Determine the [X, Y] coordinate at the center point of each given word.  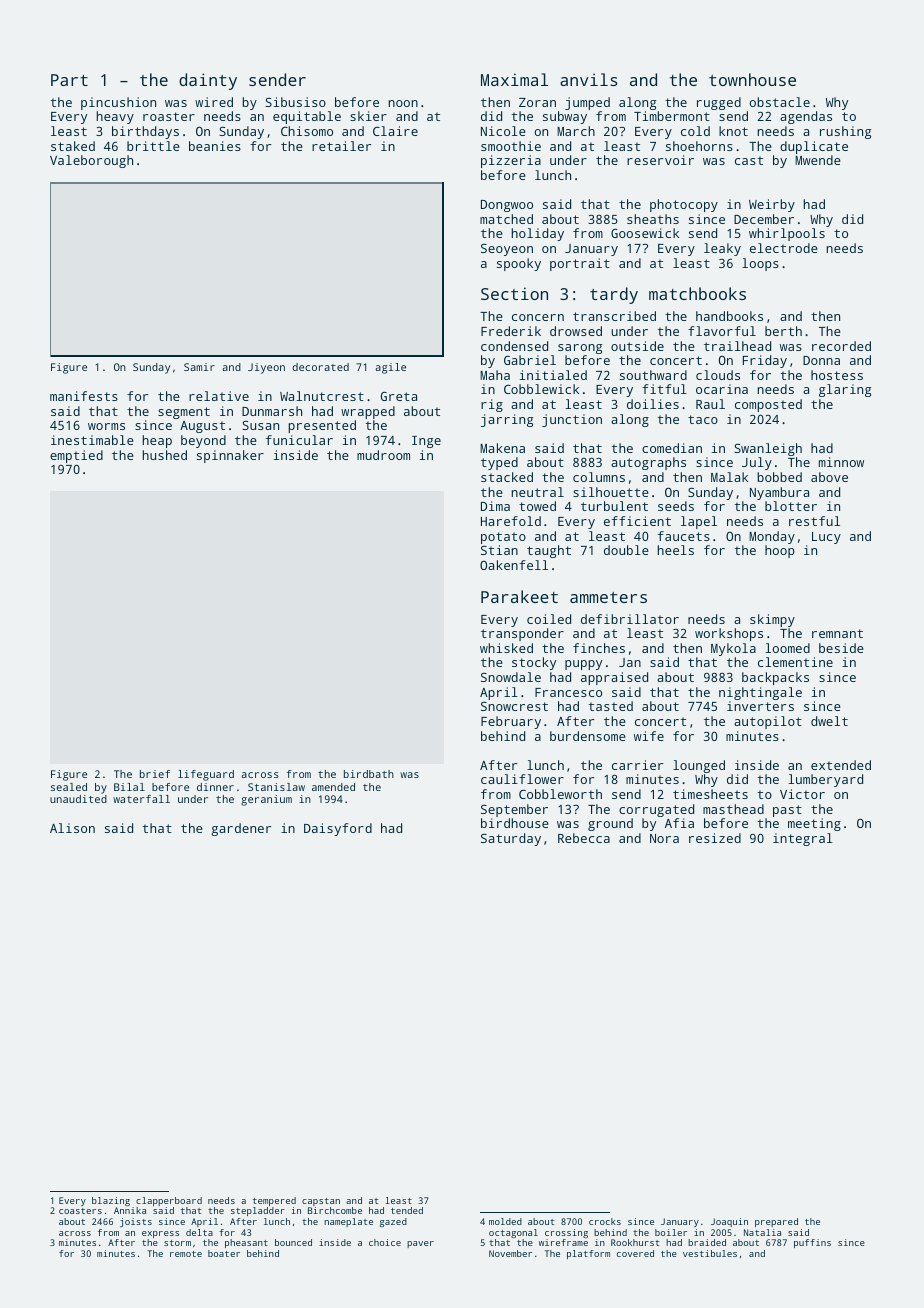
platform [588, 1254]
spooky [519, 264]
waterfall [141, 799]
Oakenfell [514, 565]
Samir [199, 367]
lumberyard [825, 780]
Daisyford [338, 829]
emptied [76, 456]
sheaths [653, 219]
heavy [115, 117]
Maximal [514, 79]
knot [733, 131]
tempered [274, 1201]
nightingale [760, 693]
